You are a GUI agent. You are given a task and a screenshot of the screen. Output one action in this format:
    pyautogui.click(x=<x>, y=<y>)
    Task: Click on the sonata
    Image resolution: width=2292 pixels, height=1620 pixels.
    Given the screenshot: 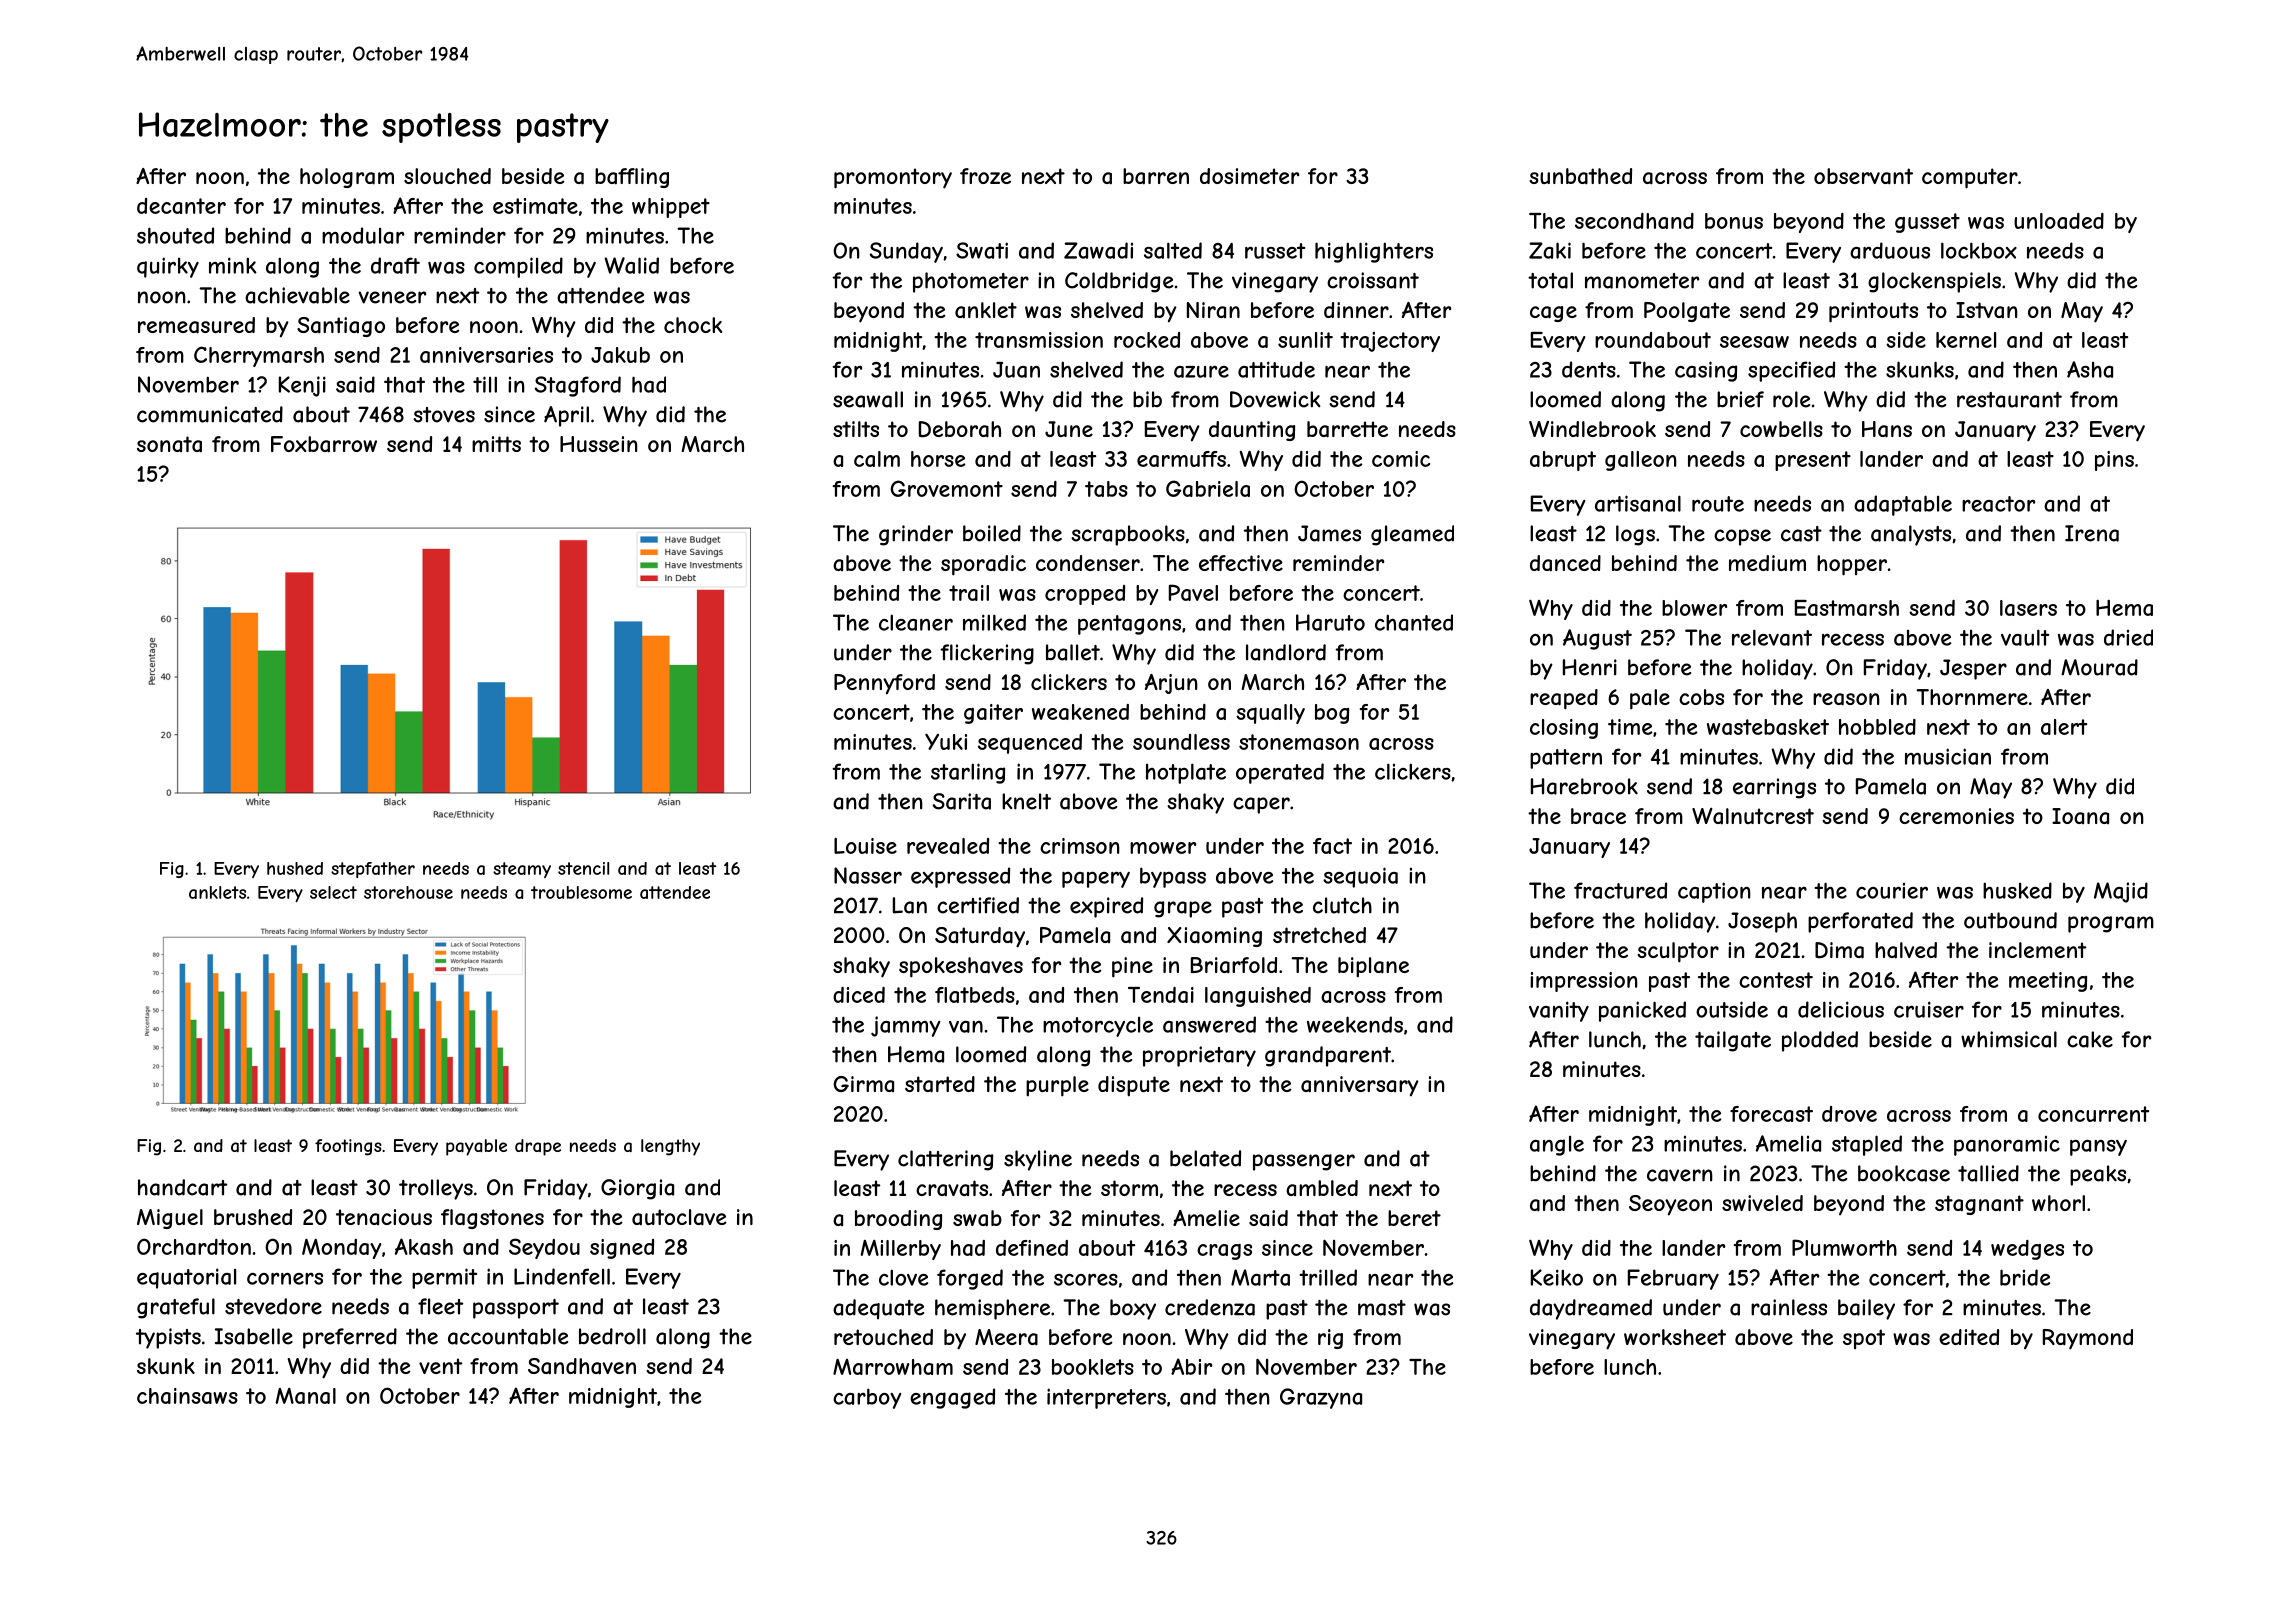 What is the action you would take?
    pyautogui.click(x=169, y=444)
